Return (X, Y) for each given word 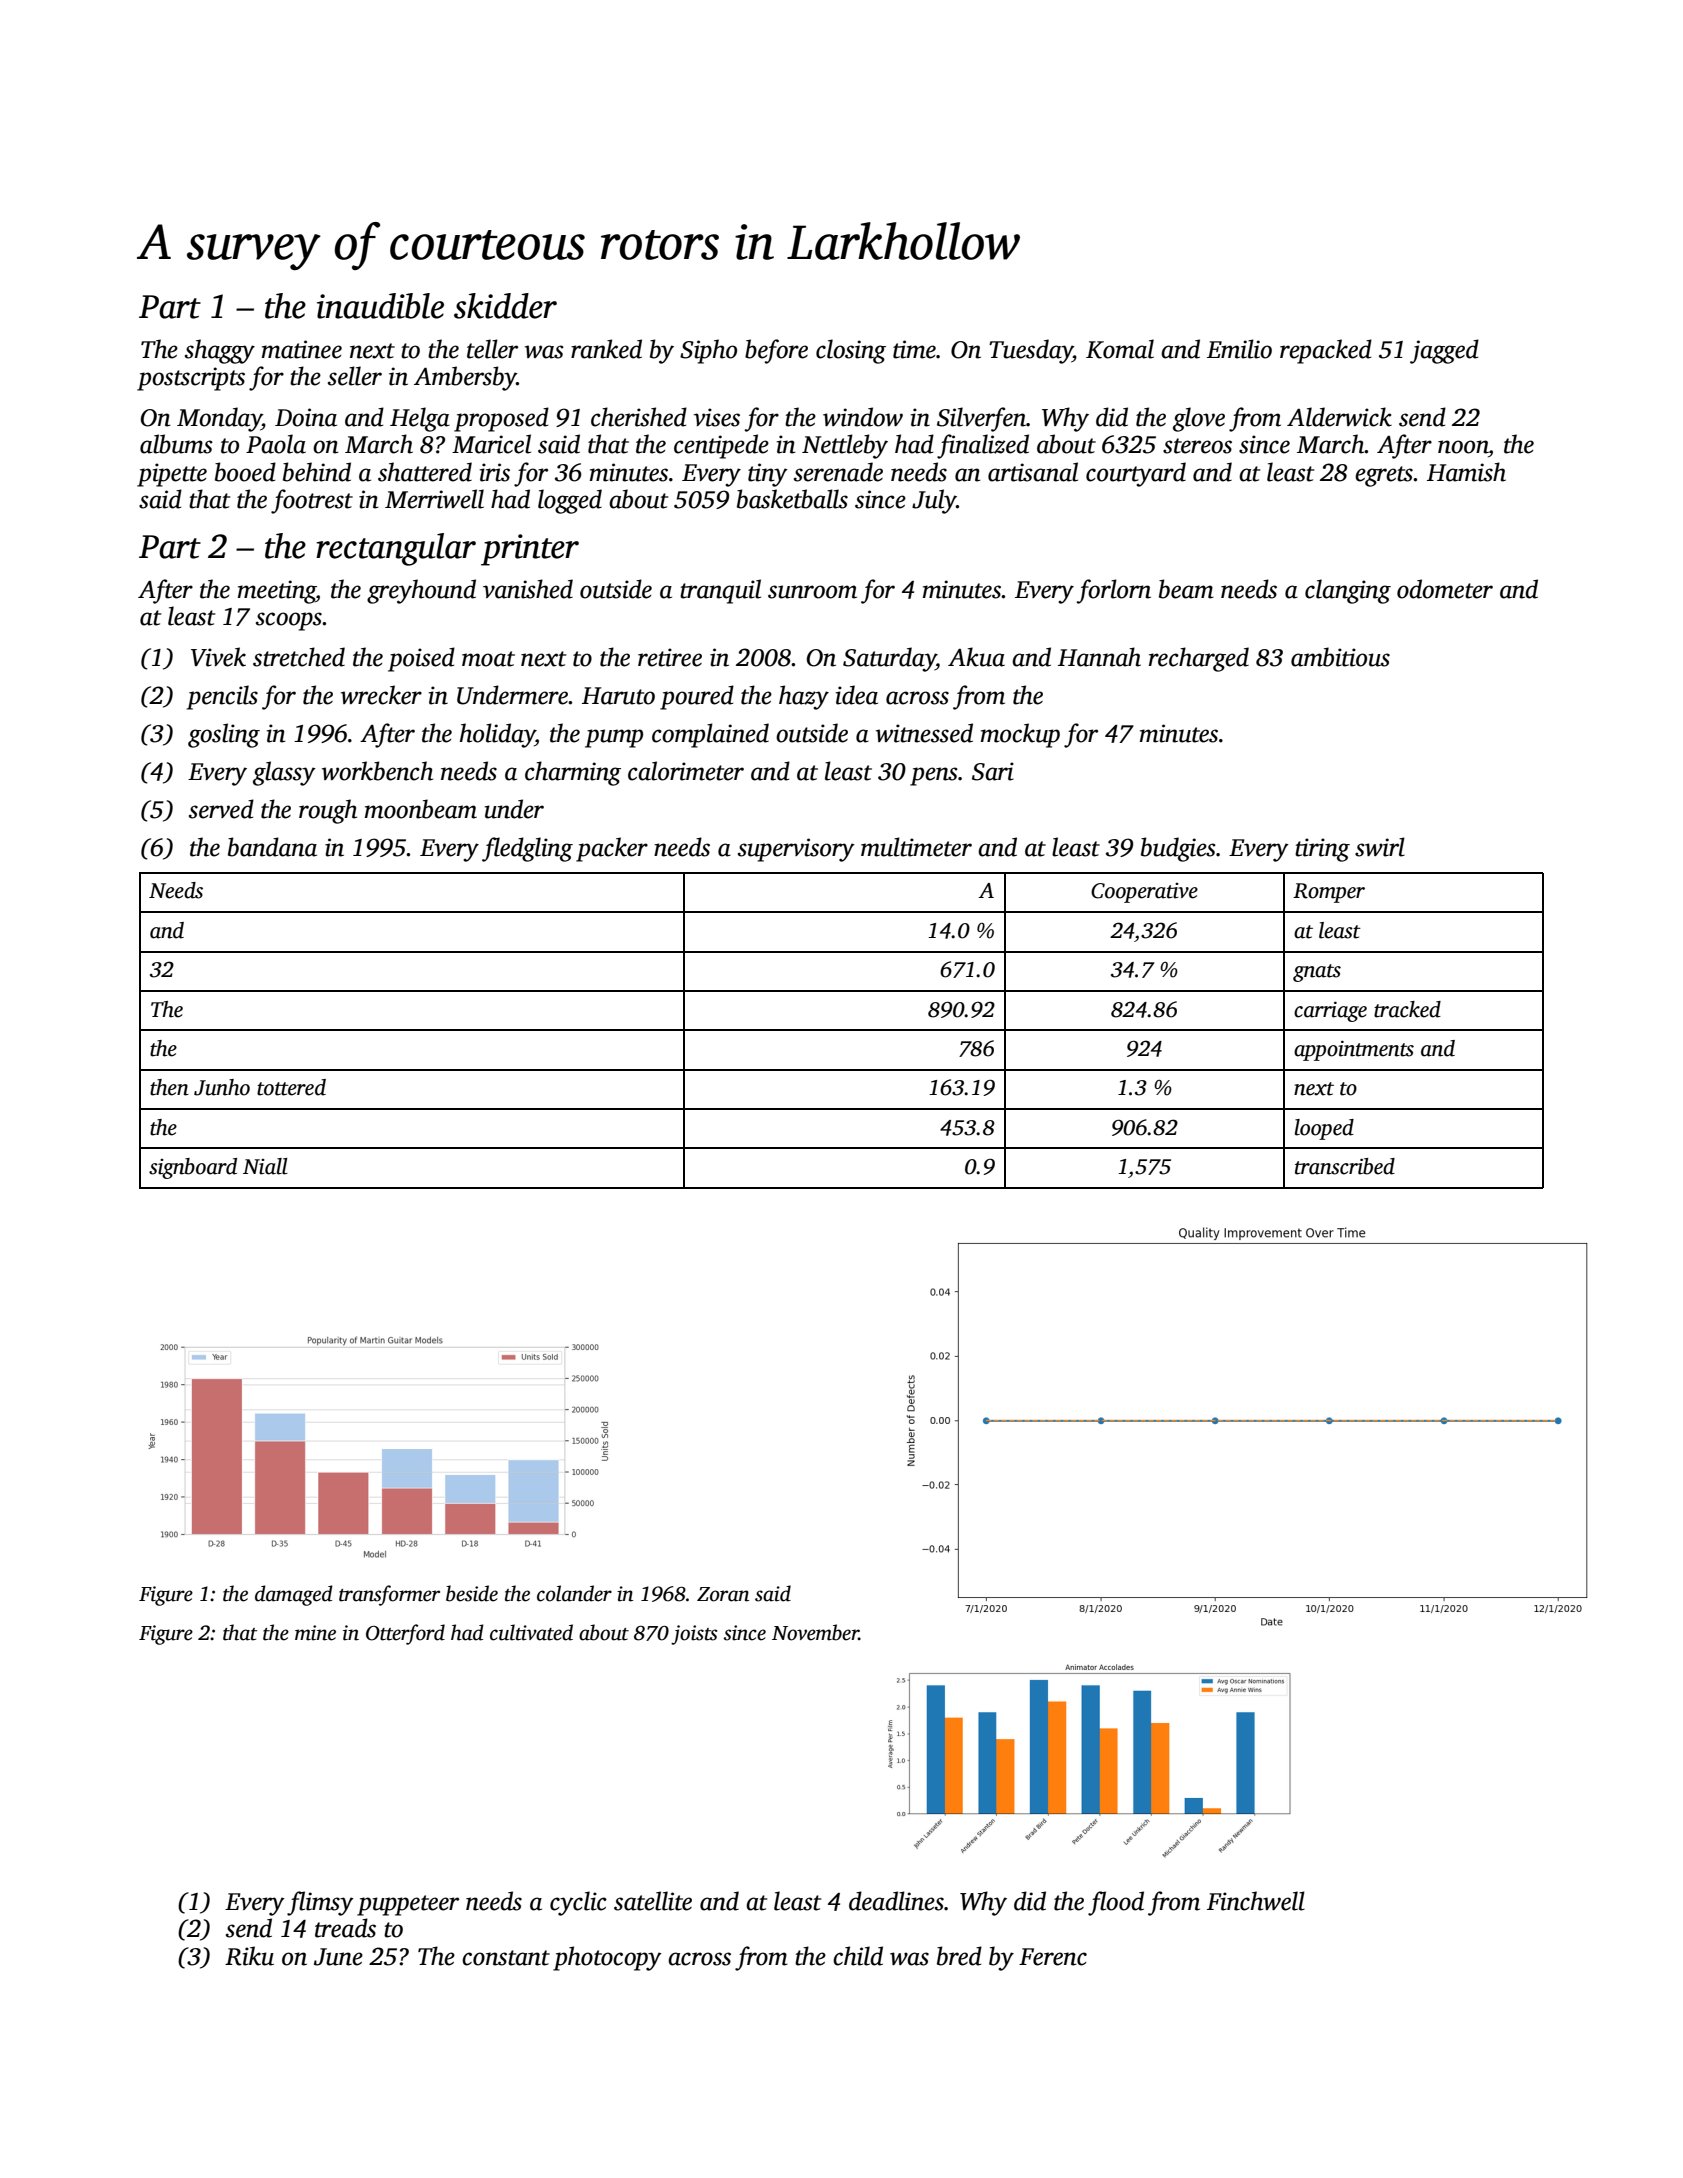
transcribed (1345, 1166)
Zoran (723, 1594)
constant (506, 1958)
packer (612, 849)
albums (176, 444)
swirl (1380, 847)
